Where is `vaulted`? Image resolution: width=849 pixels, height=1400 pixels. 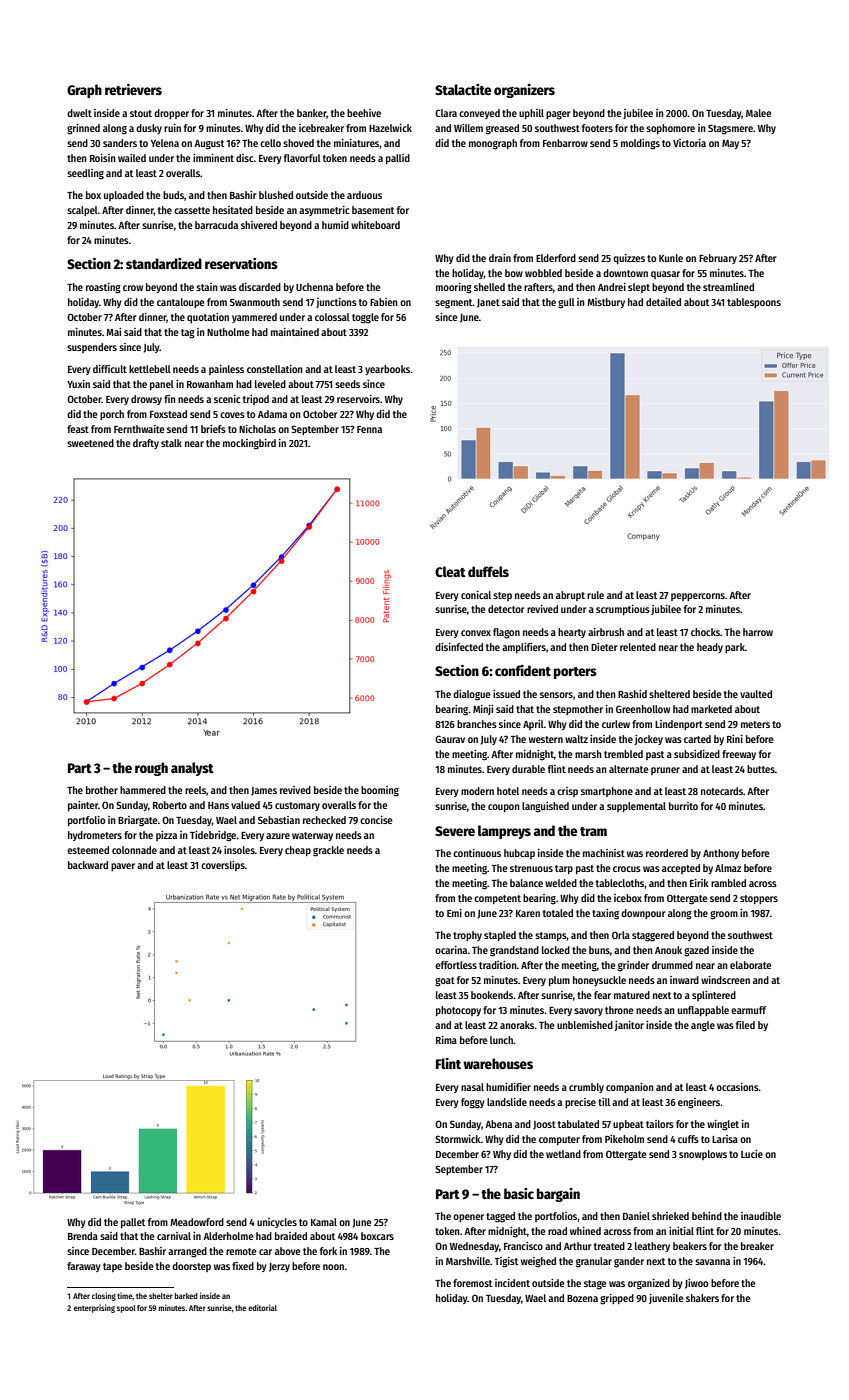
vaulted is located at coordinates (756, 694).
